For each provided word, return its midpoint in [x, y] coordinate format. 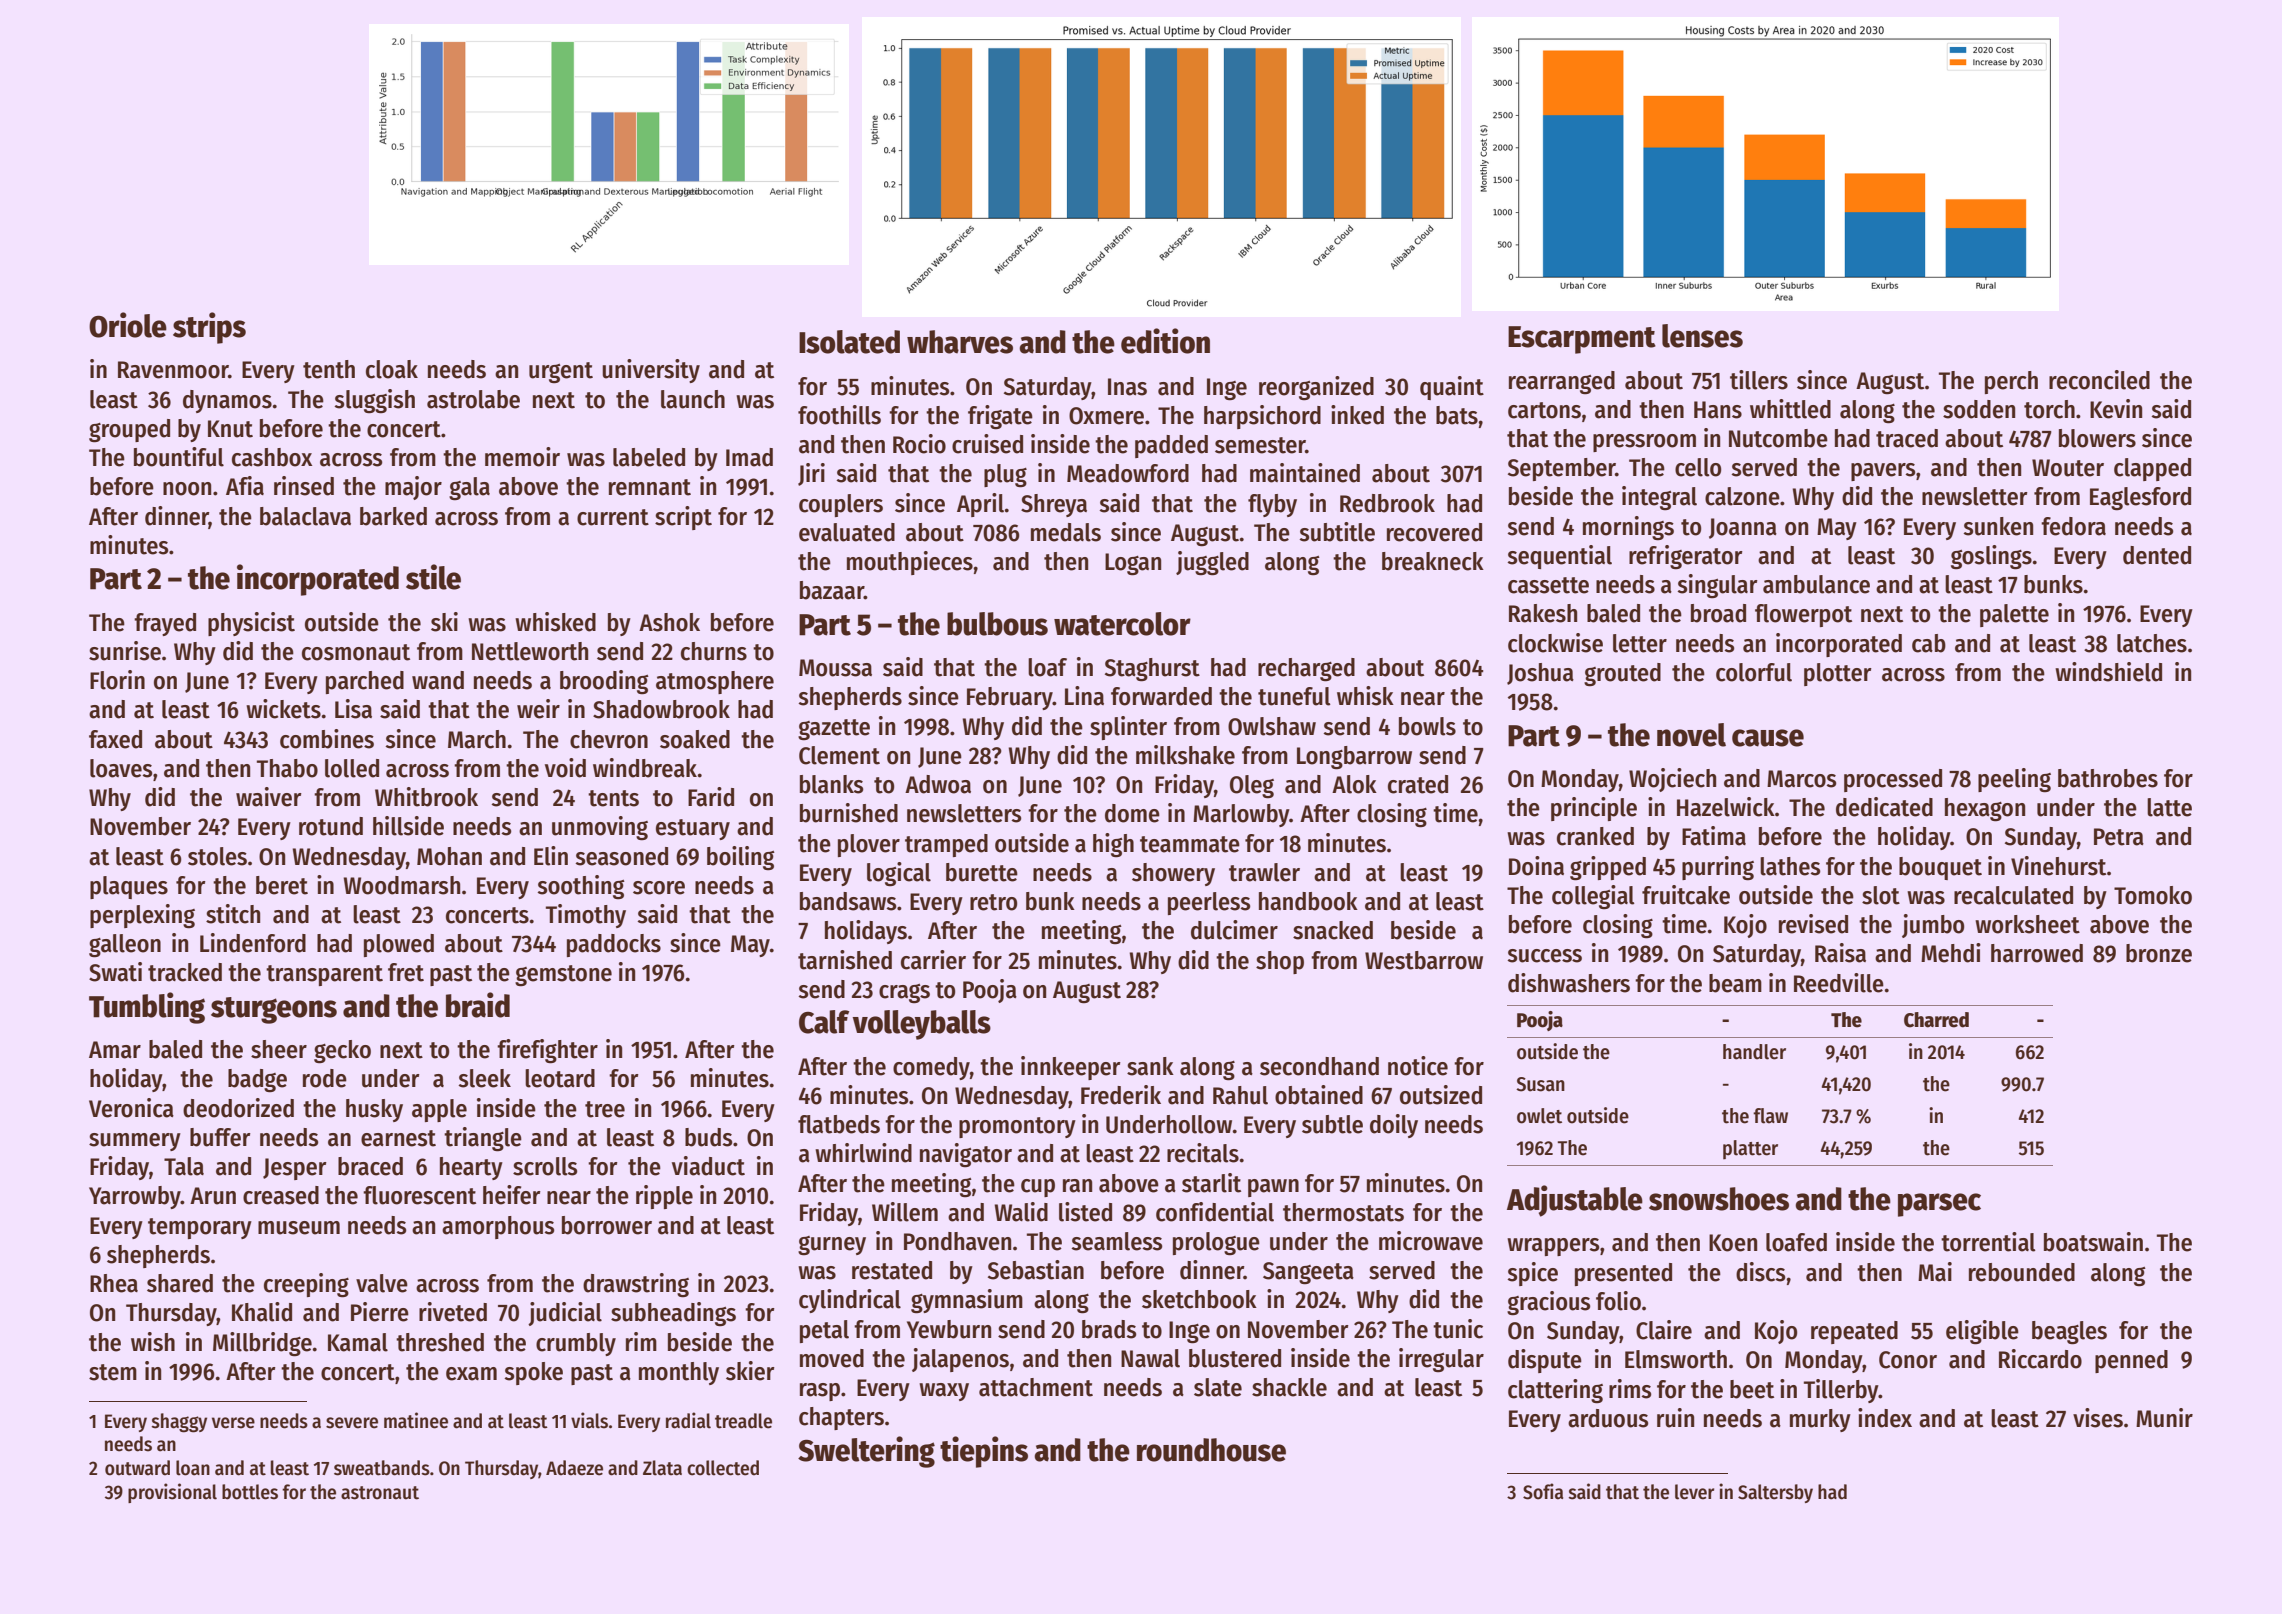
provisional [172, 1493]
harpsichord [1262, 417]
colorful [1754, 672]
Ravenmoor [173, 370]
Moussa [835, 668]
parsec [1939, 1205]
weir [538, 709]
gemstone [563, 976]
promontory [1017, 1127]
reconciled [2099, 380]
